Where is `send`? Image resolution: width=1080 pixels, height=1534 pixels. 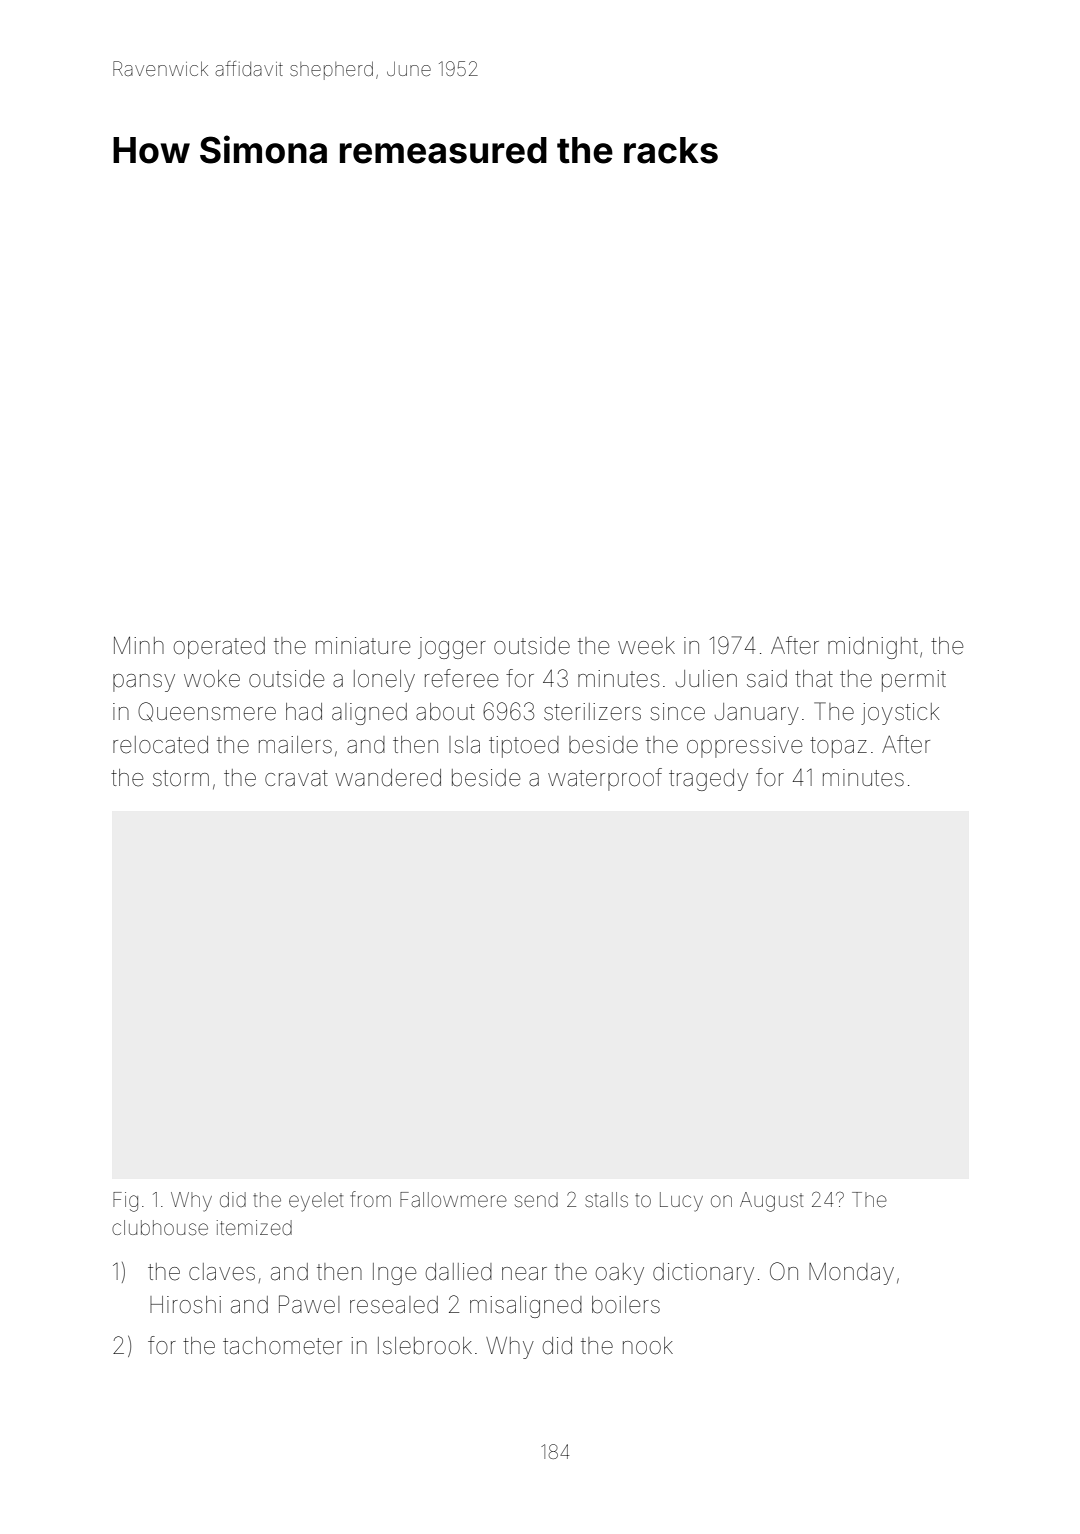 send is located at coordinates (536, 1200).
